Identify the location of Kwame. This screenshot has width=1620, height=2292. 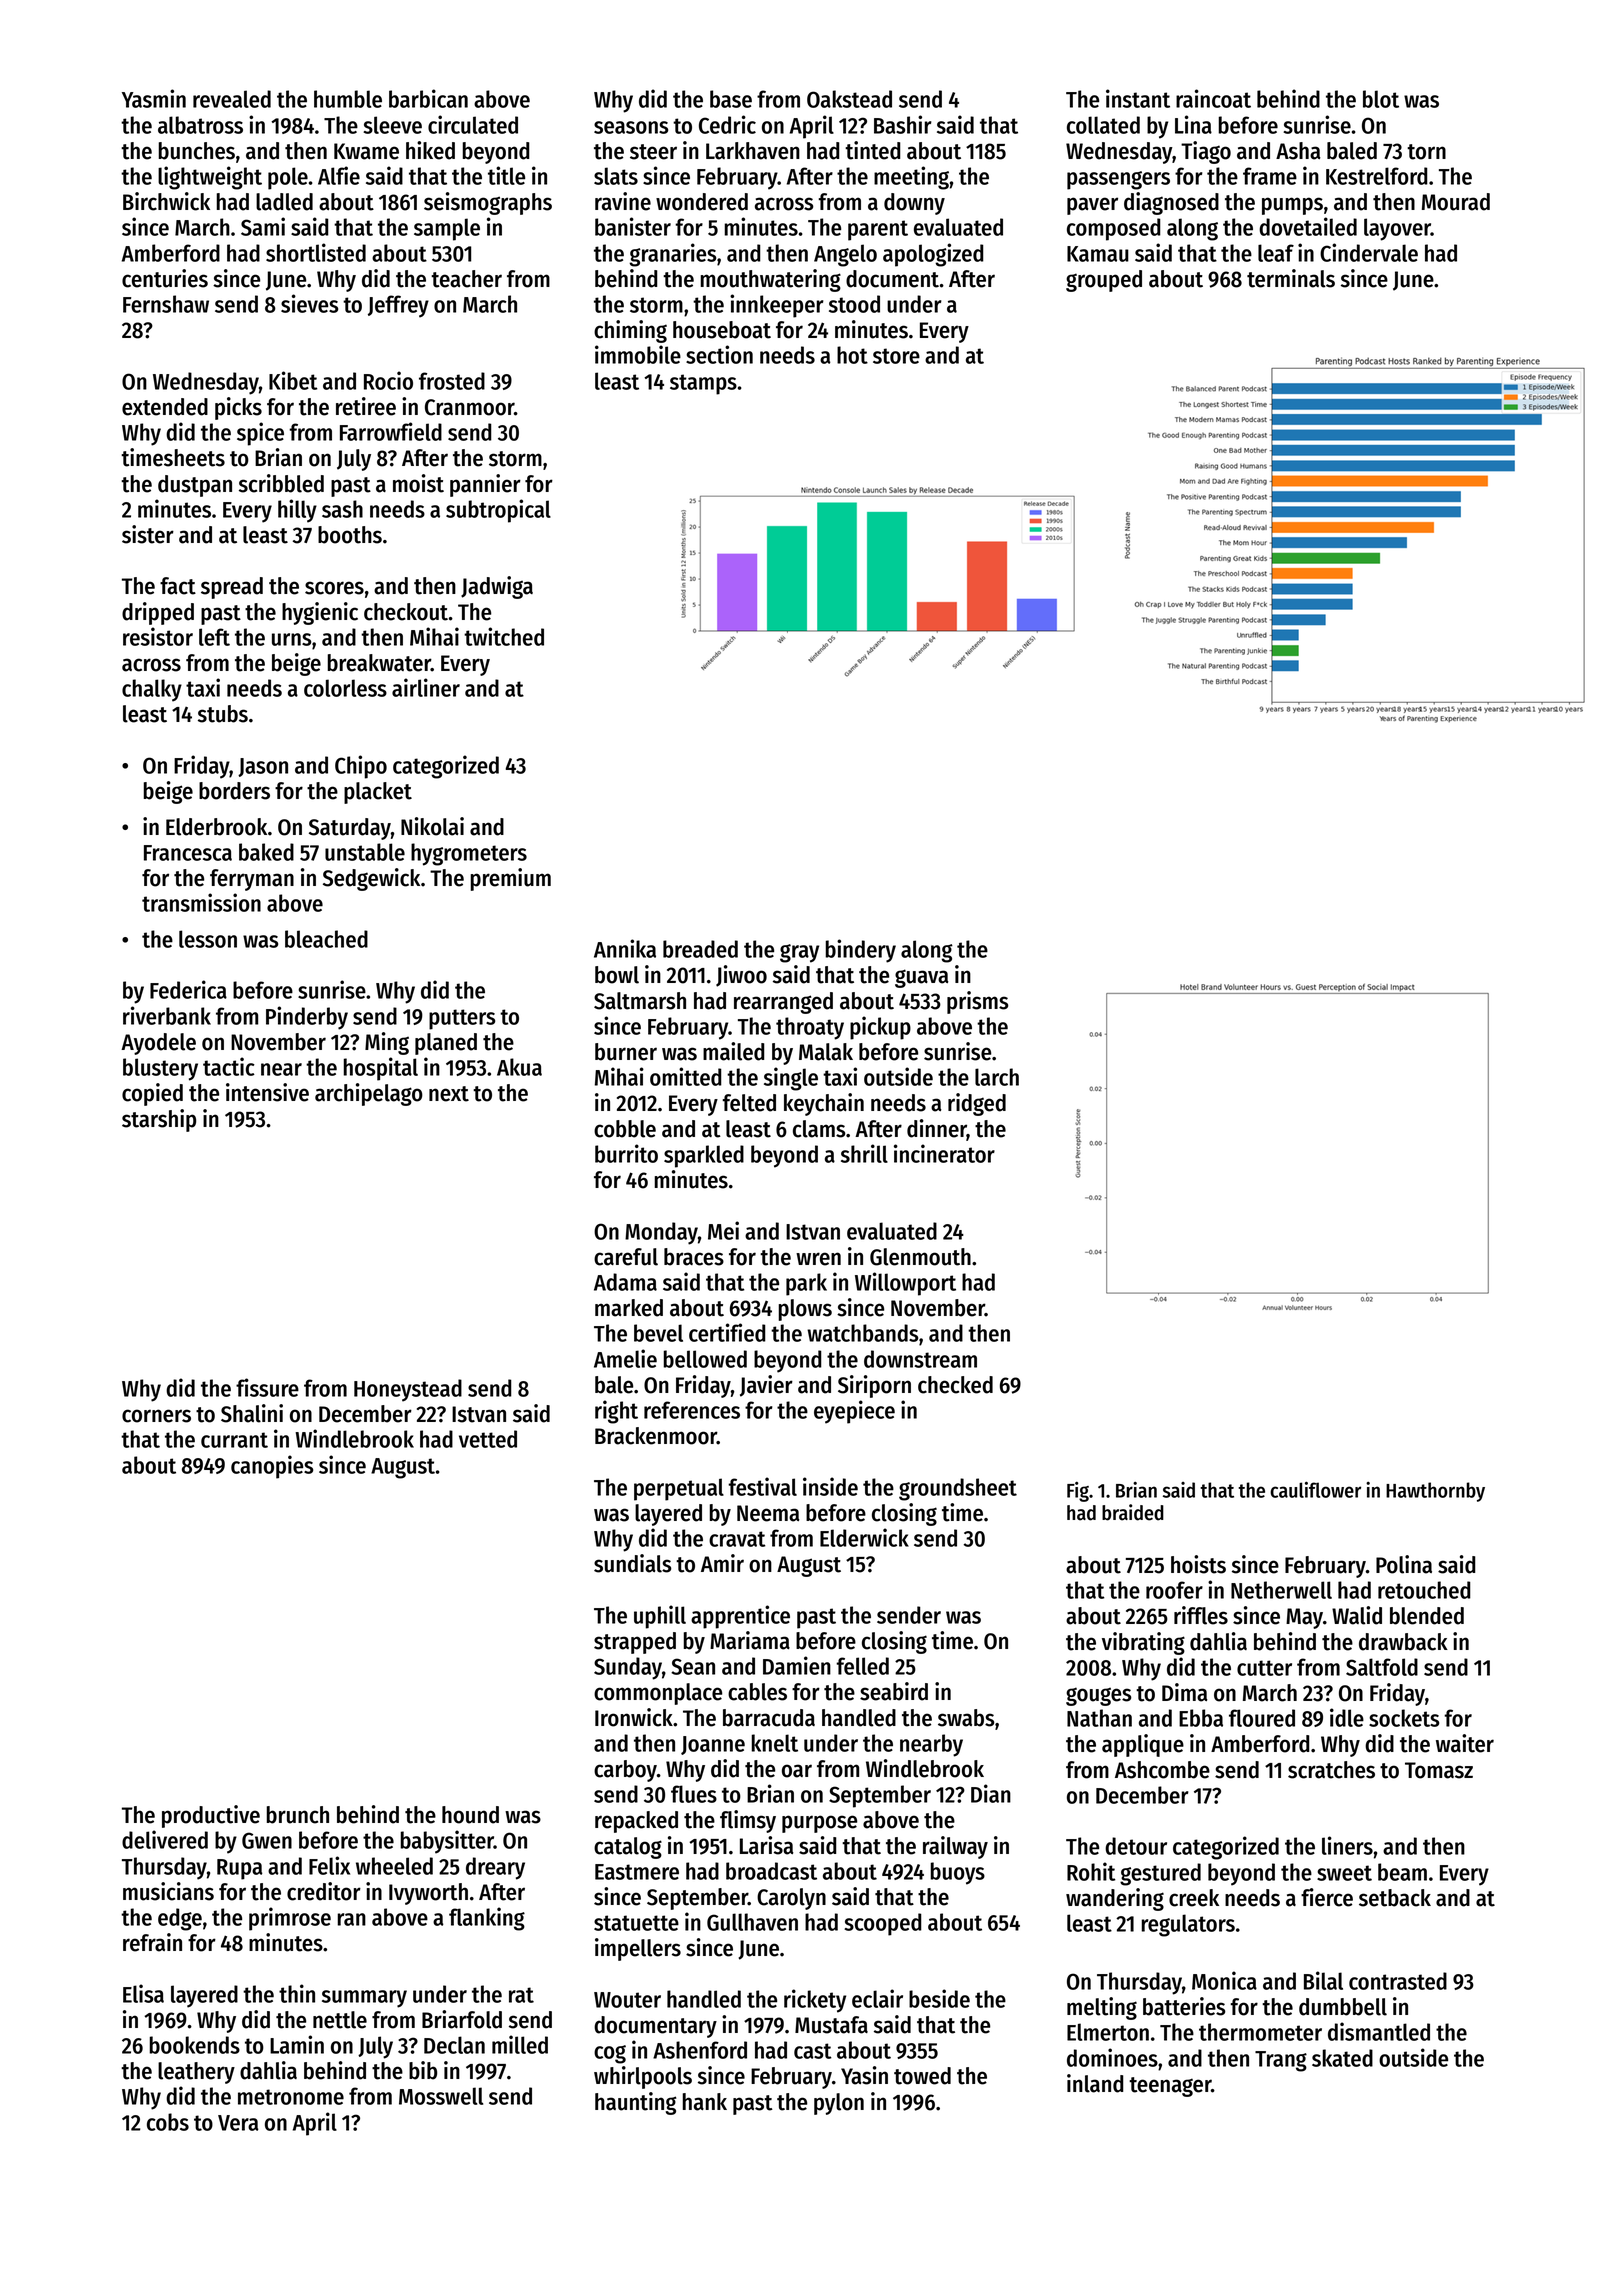
(366, 151).
